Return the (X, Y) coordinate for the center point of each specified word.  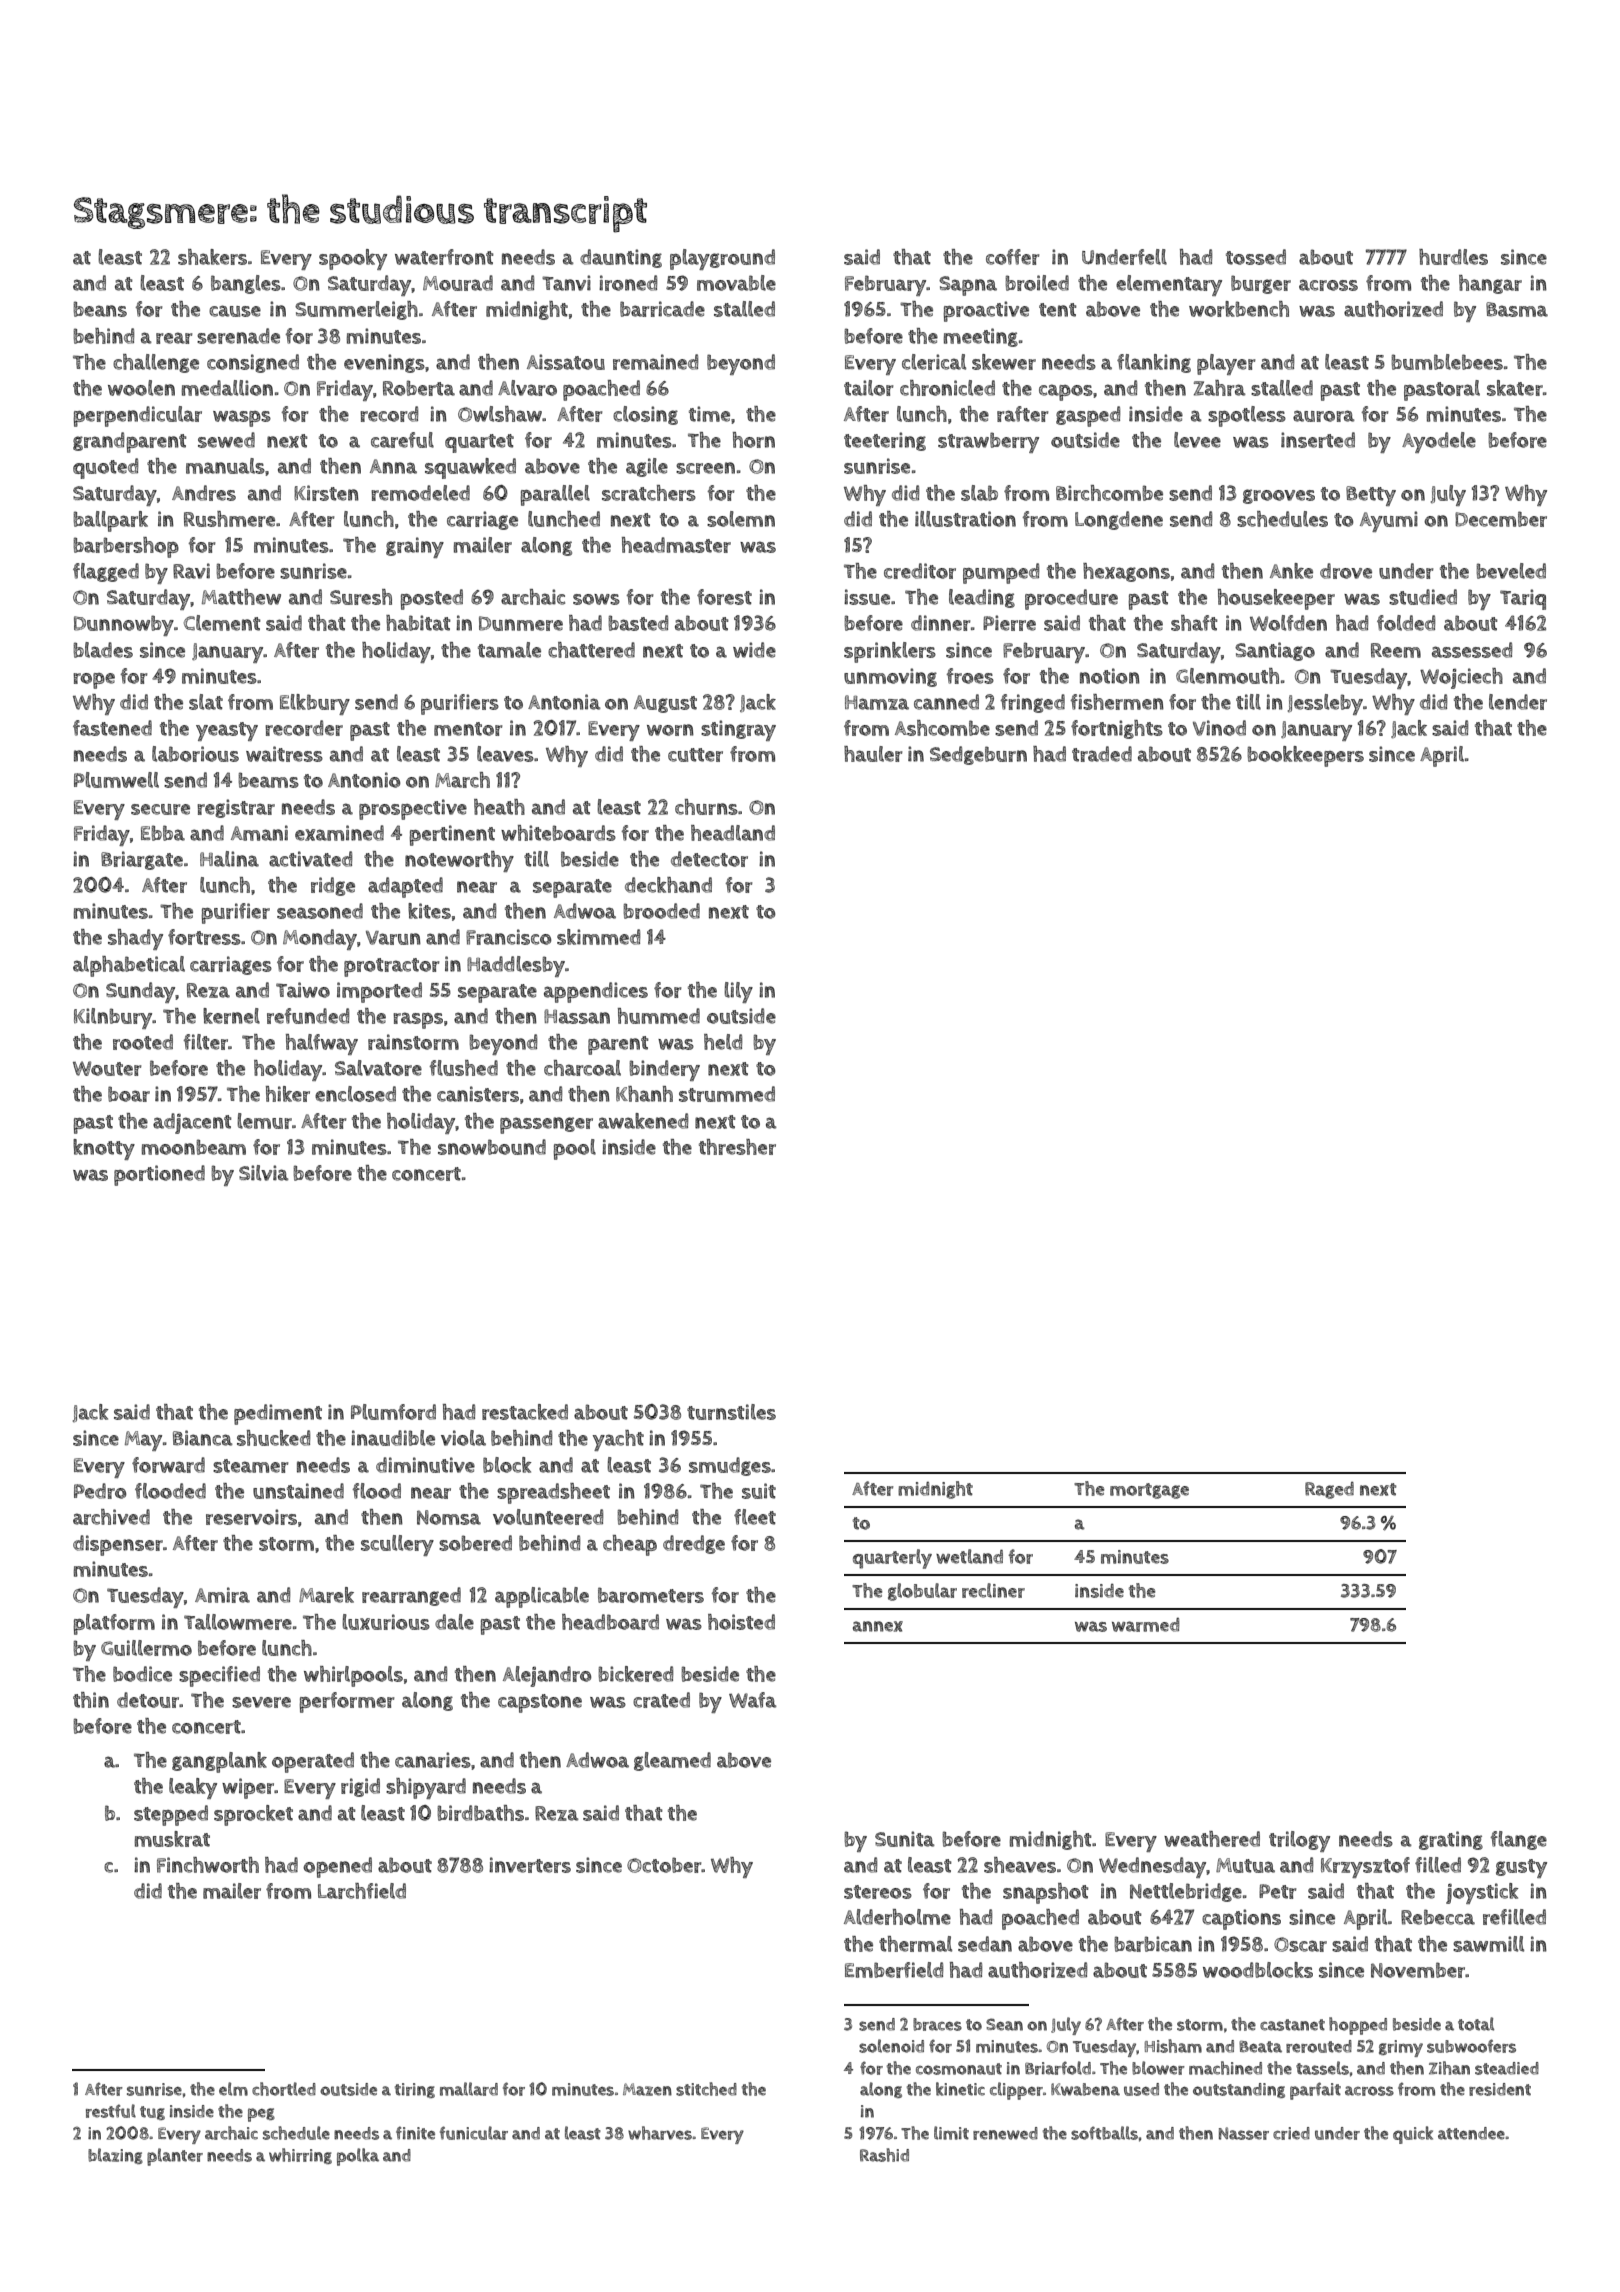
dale (454, 1622)
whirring (300, 2156)
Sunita (905, 1839)
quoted (105, 468)
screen (705, 468)
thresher (737, 1147)
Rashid (884, 2155)
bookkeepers (1305, 756)
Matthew (241, 597)
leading (982, 598)
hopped (1358, 2026)
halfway (322, 1044)
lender (1518, 702)
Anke (1291, 571)
